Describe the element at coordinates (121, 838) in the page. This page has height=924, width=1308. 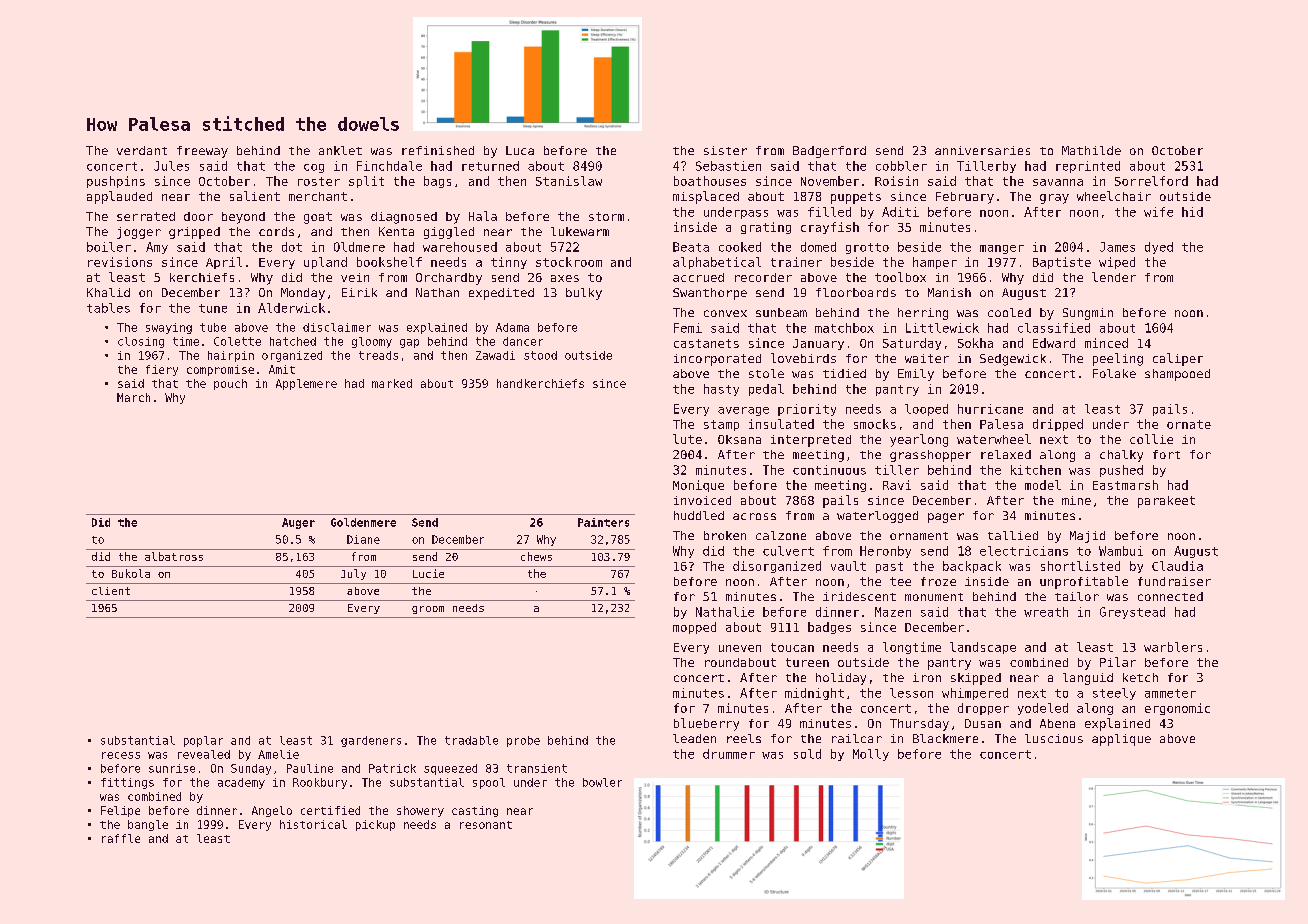
I see `raffle` at that location.
